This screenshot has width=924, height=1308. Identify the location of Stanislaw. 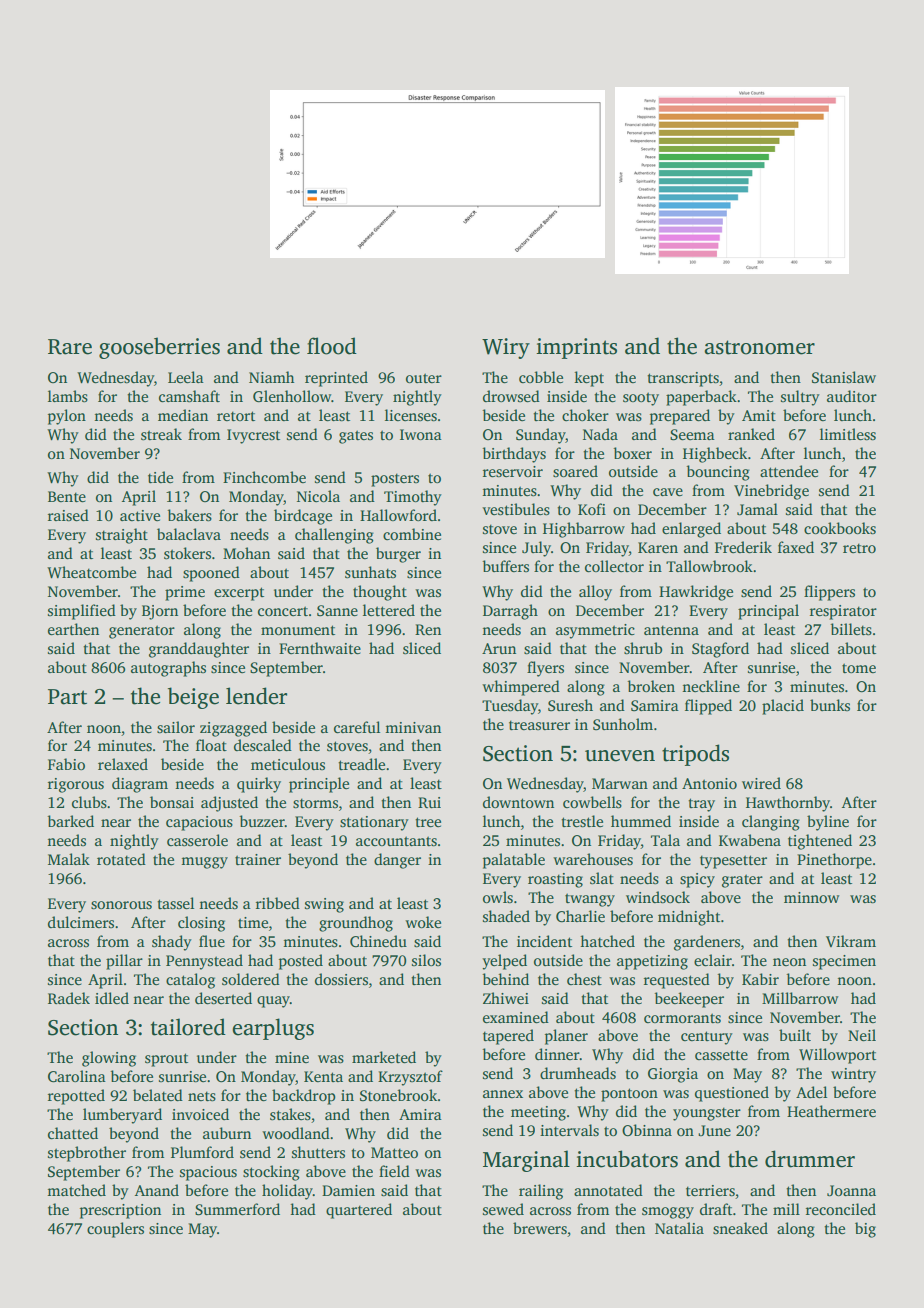
(844, 377).
